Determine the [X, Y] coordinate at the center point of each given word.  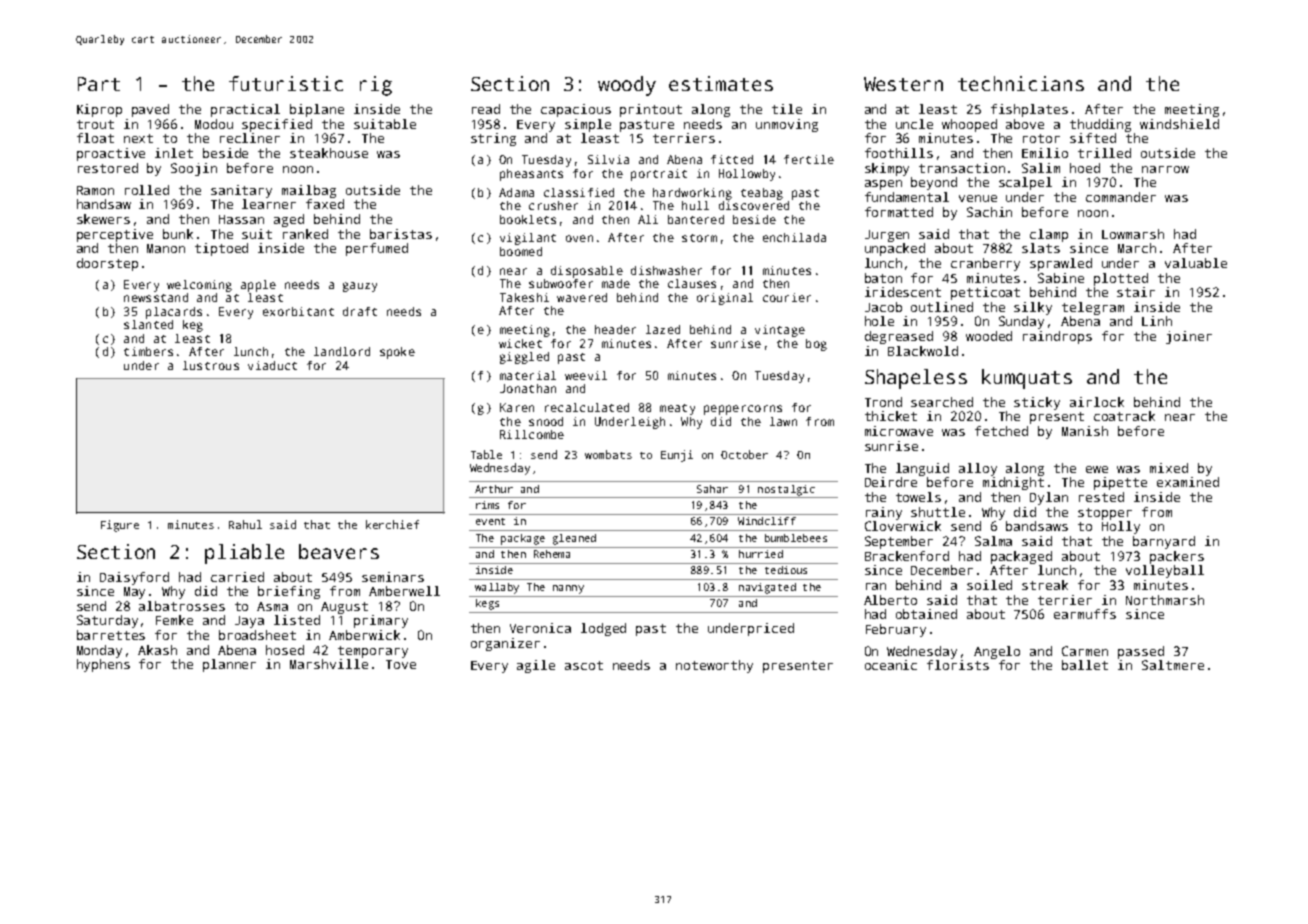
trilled [1104, 153]
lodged [603, 629]
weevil [586, 375]
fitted [732, 159]
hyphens [103, 665]
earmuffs [1085, 614]
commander [1121, 197]
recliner [250, 138]
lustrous [211, 365]
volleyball [1165, 571]
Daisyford [134, 578]
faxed [325, 204]
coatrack [1124, 416]
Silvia [608, 159]
